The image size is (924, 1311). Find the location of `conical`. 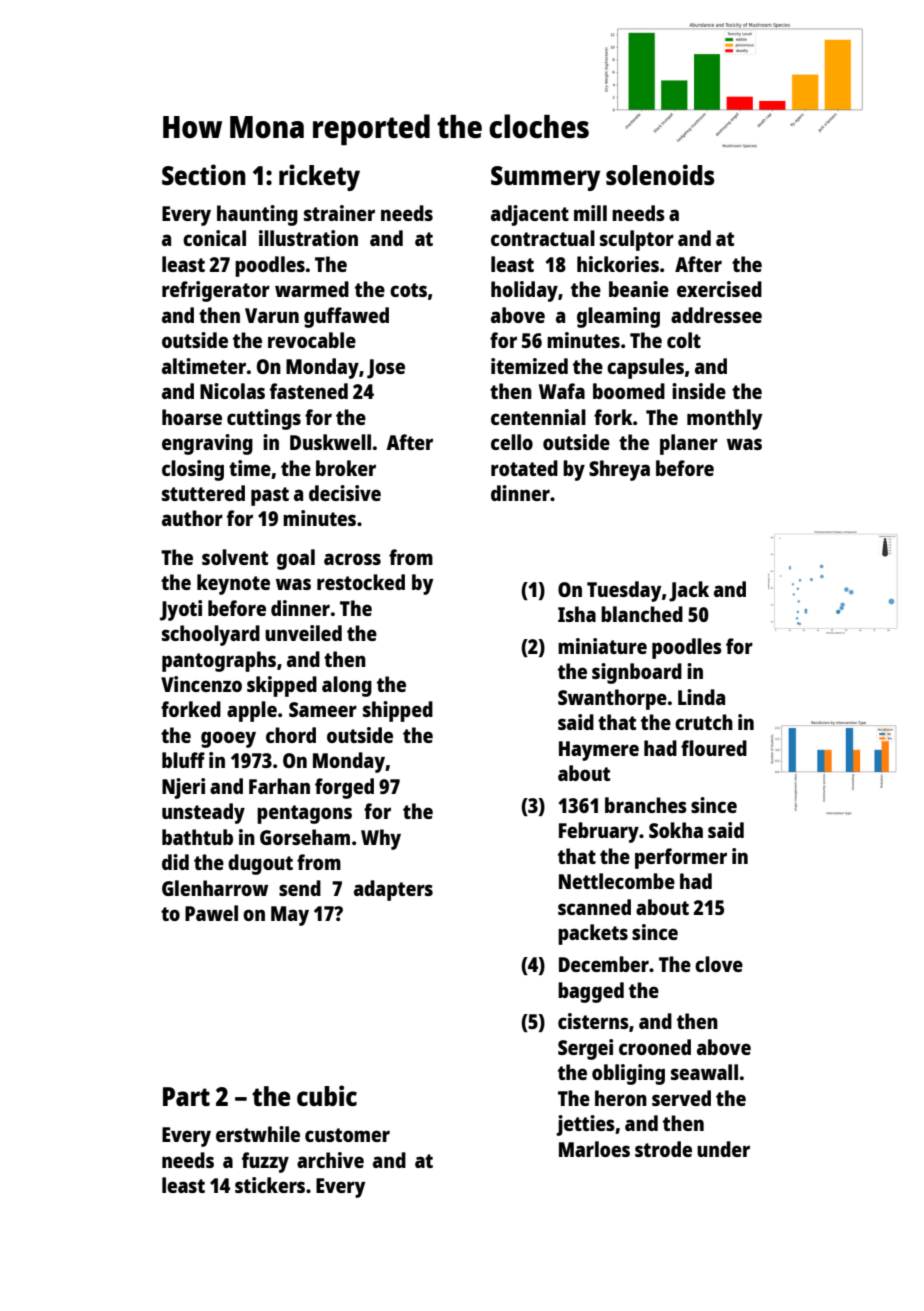

conical is located at coordinates (214, 238).
